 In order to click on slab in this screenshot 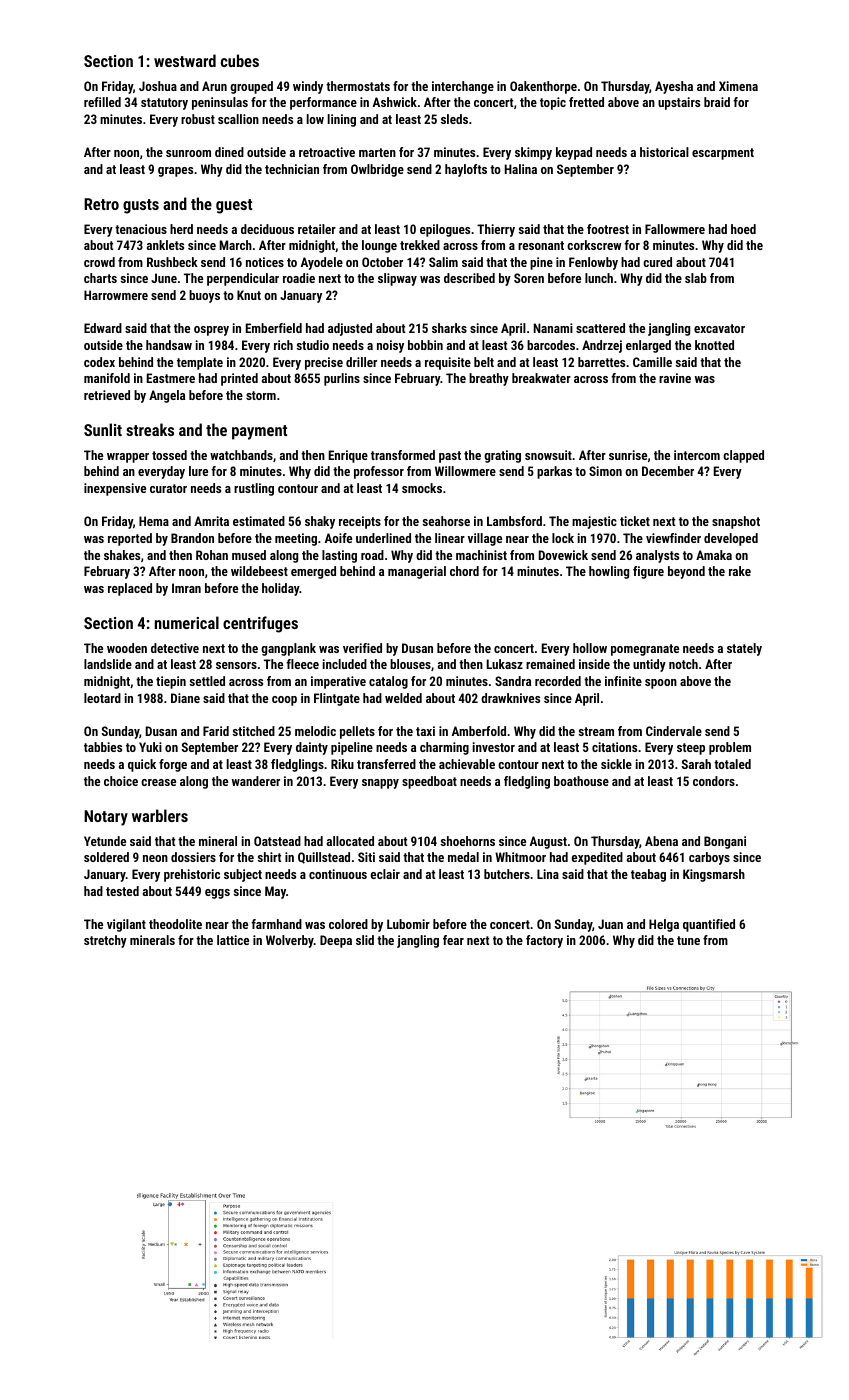, I will do `click(696, 278)`.
